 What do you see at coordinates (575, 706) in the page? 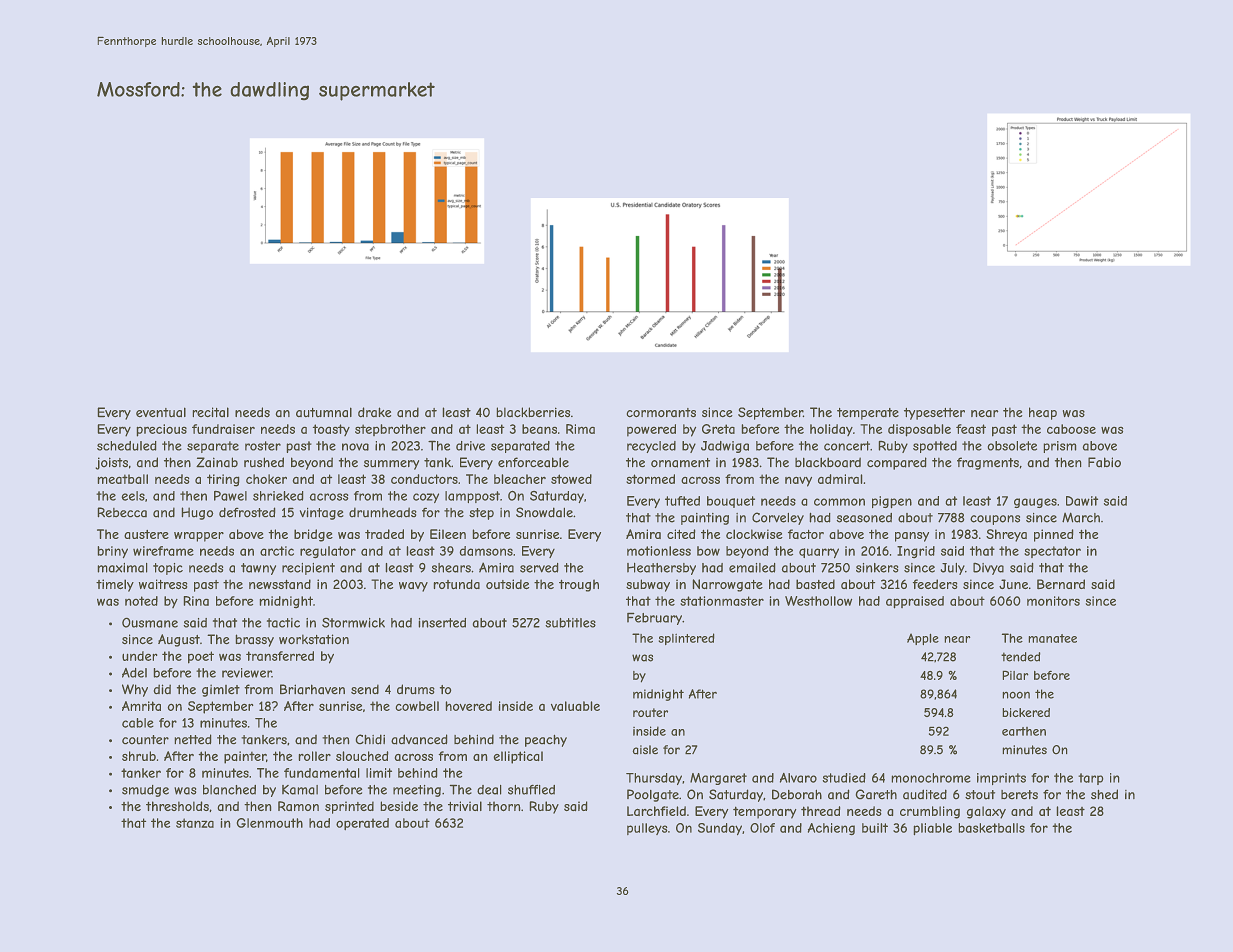
I see `valuable` at bounding box center [575, 706].
